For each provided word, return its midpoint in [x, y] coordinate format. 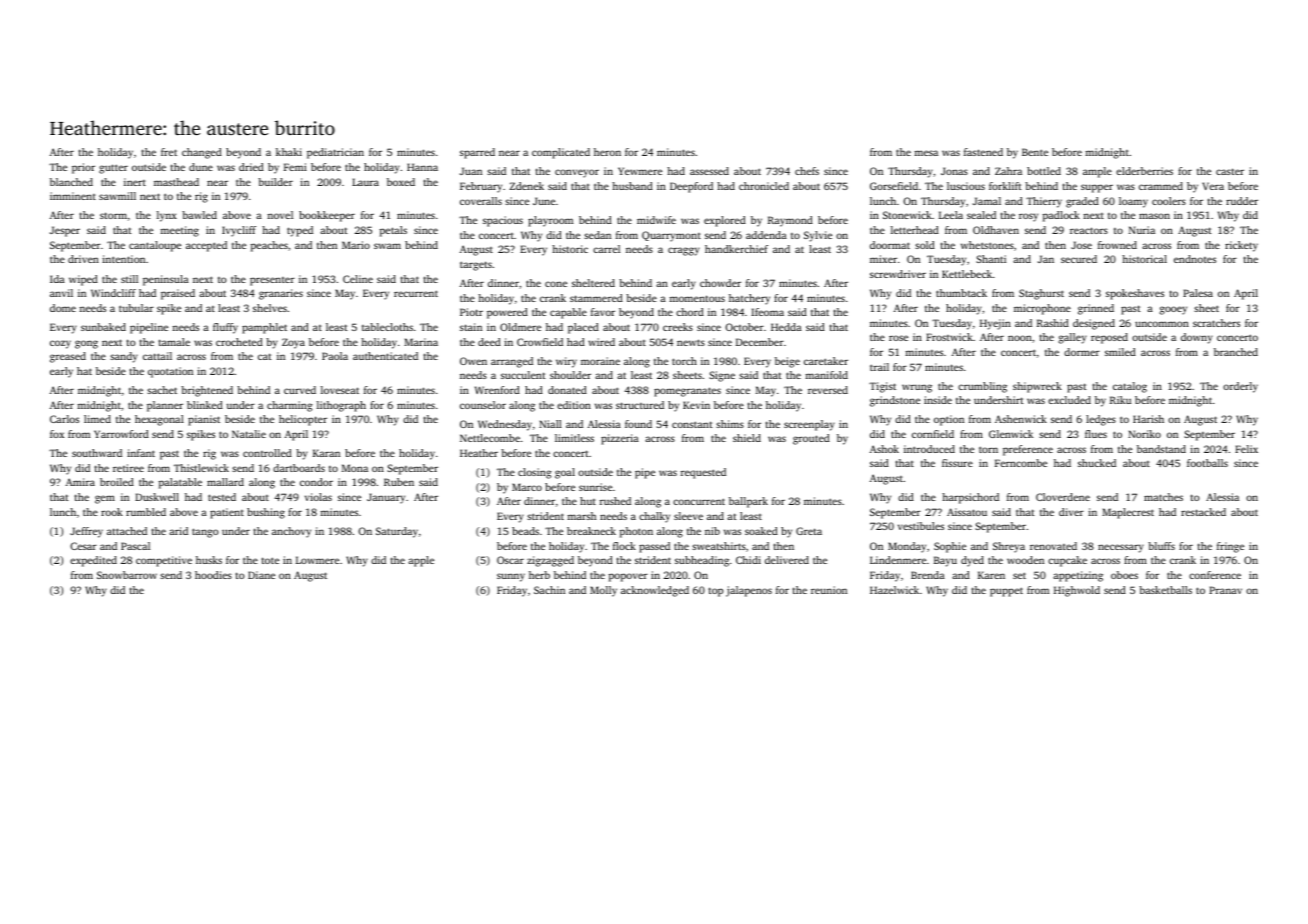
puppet [1006, 592]
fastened [983, 152]
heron [607, 152]
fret [169, 152]
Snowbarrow [127, 575]
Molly [603, 591]
